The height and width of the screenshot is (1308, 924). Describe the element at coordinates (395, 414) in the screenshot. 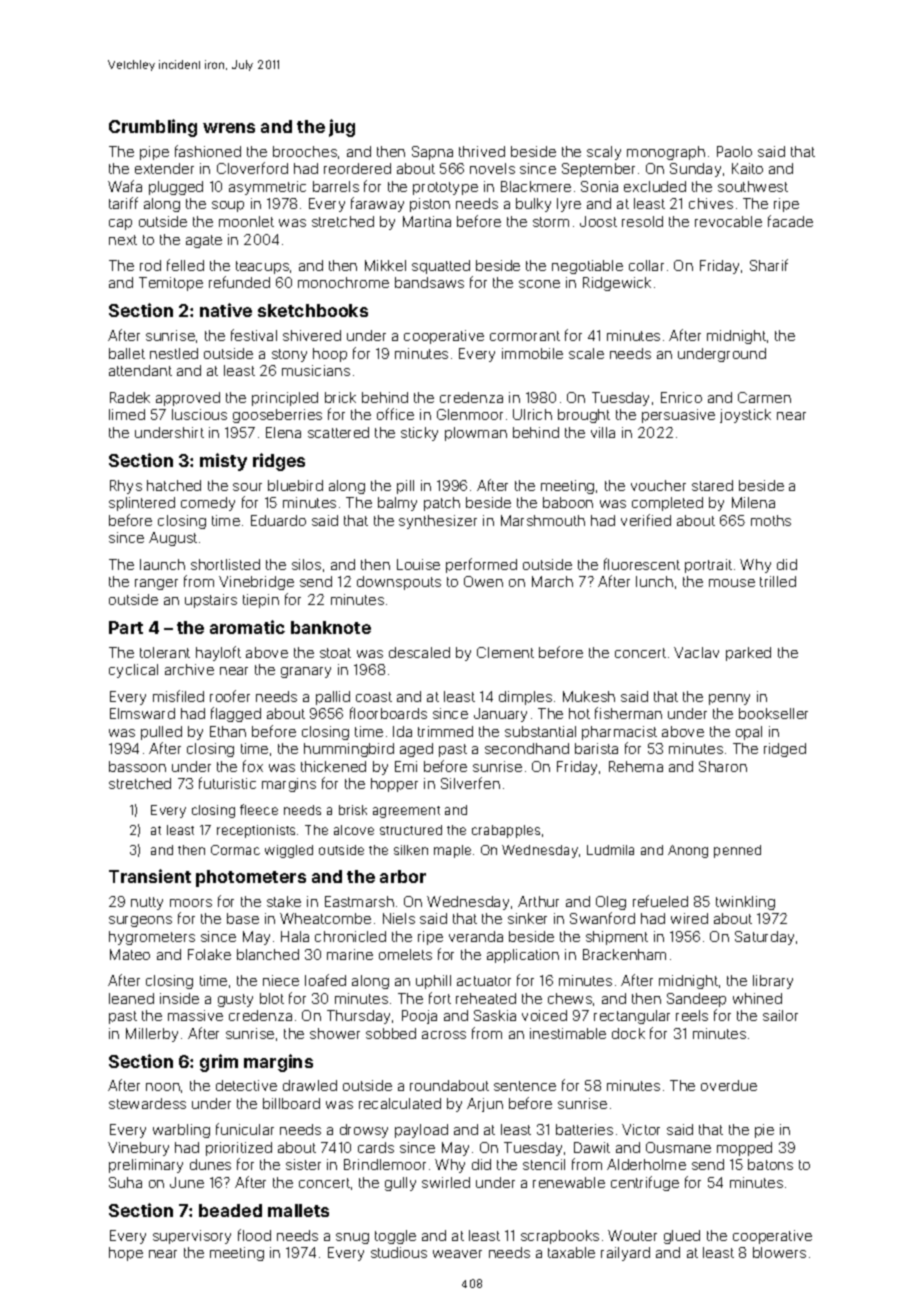

I see `office` at that location.
